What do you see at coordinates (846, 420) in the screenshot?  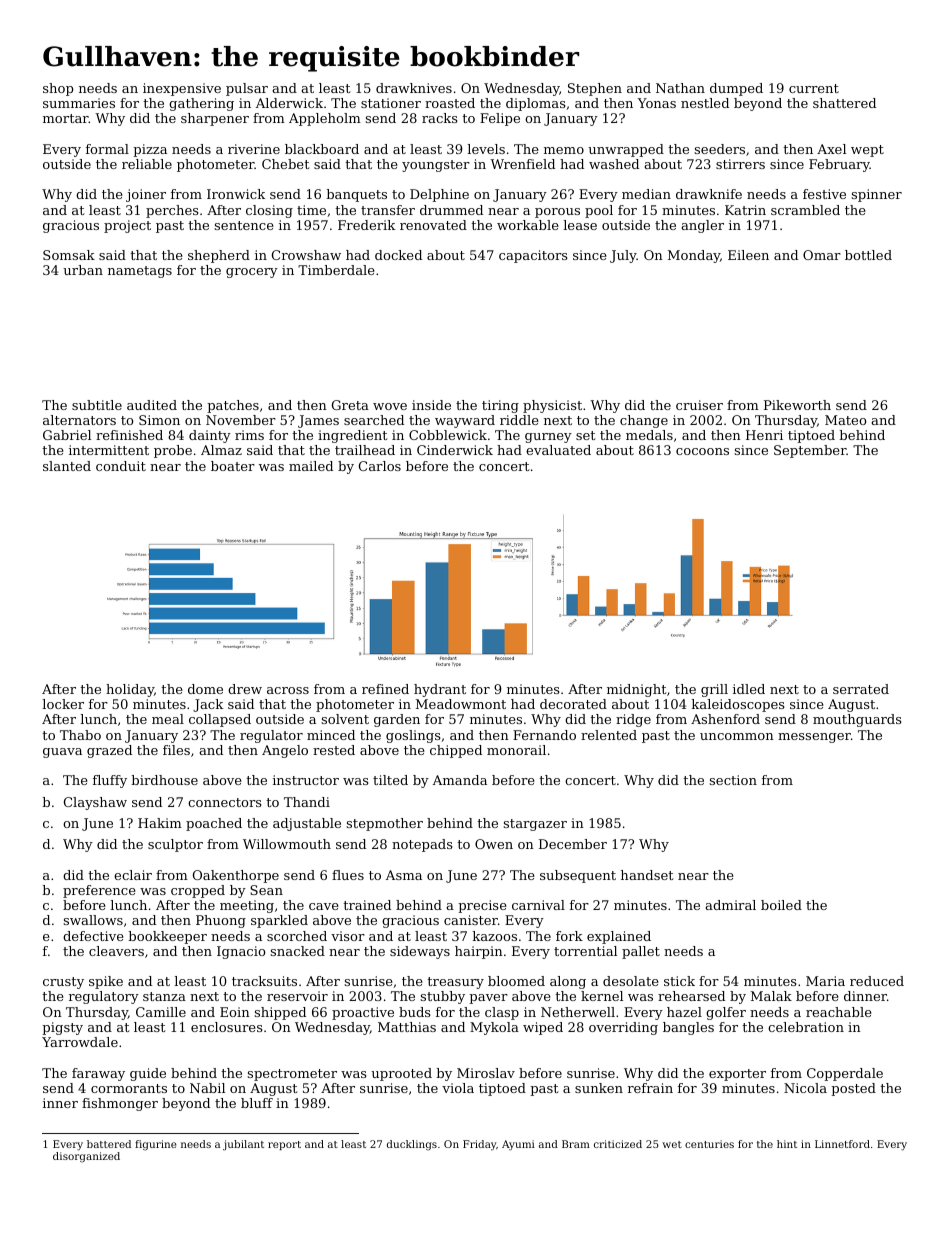 I see `Mateo` at bounding box center [846, 420].
